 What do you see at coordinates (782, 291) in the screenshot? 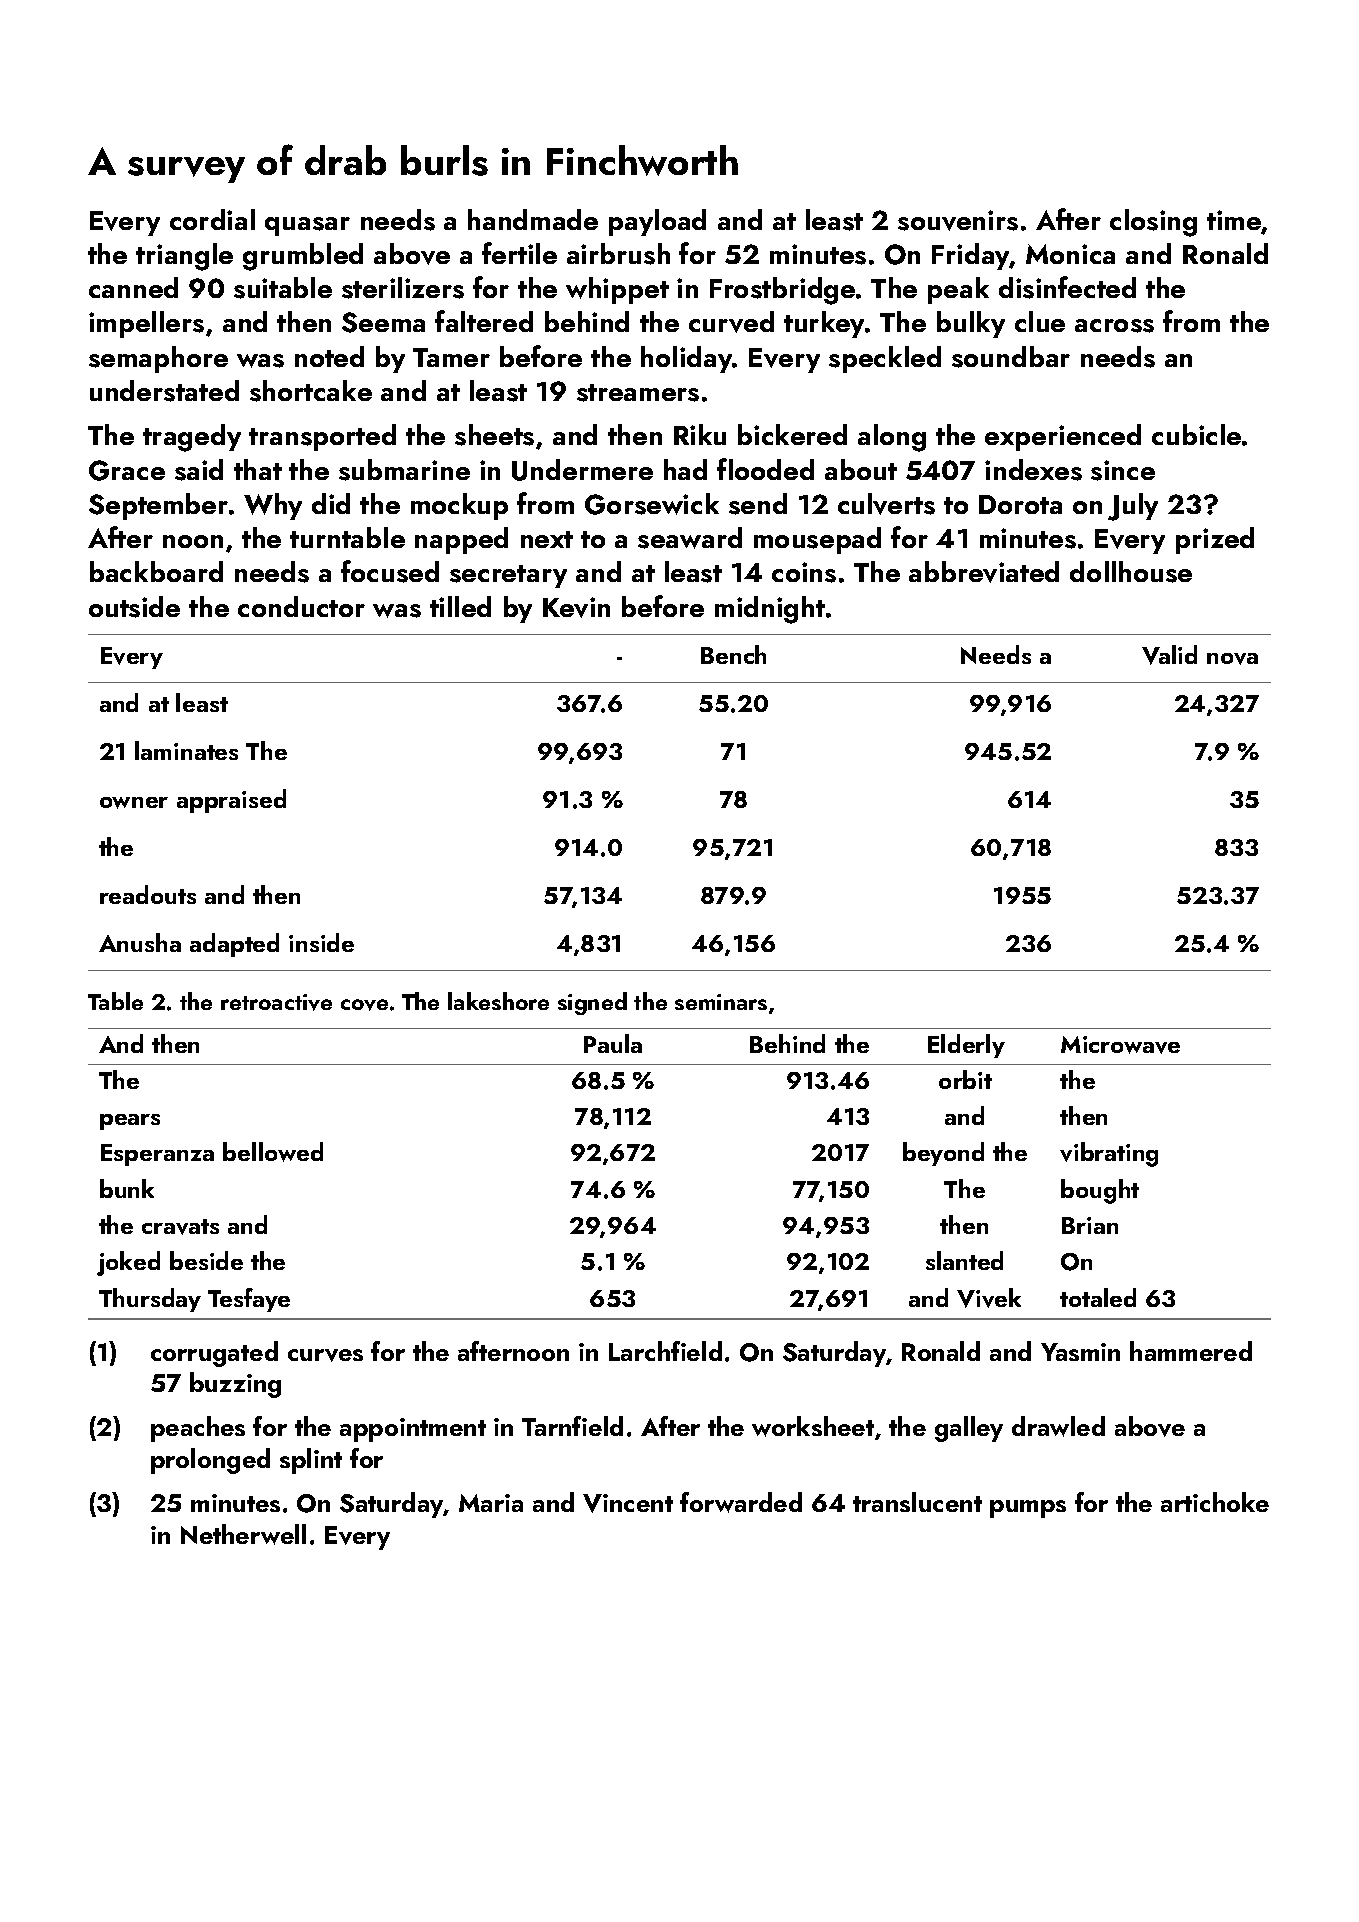
I see `Frostbridge` at bounding box center [782, 291].
